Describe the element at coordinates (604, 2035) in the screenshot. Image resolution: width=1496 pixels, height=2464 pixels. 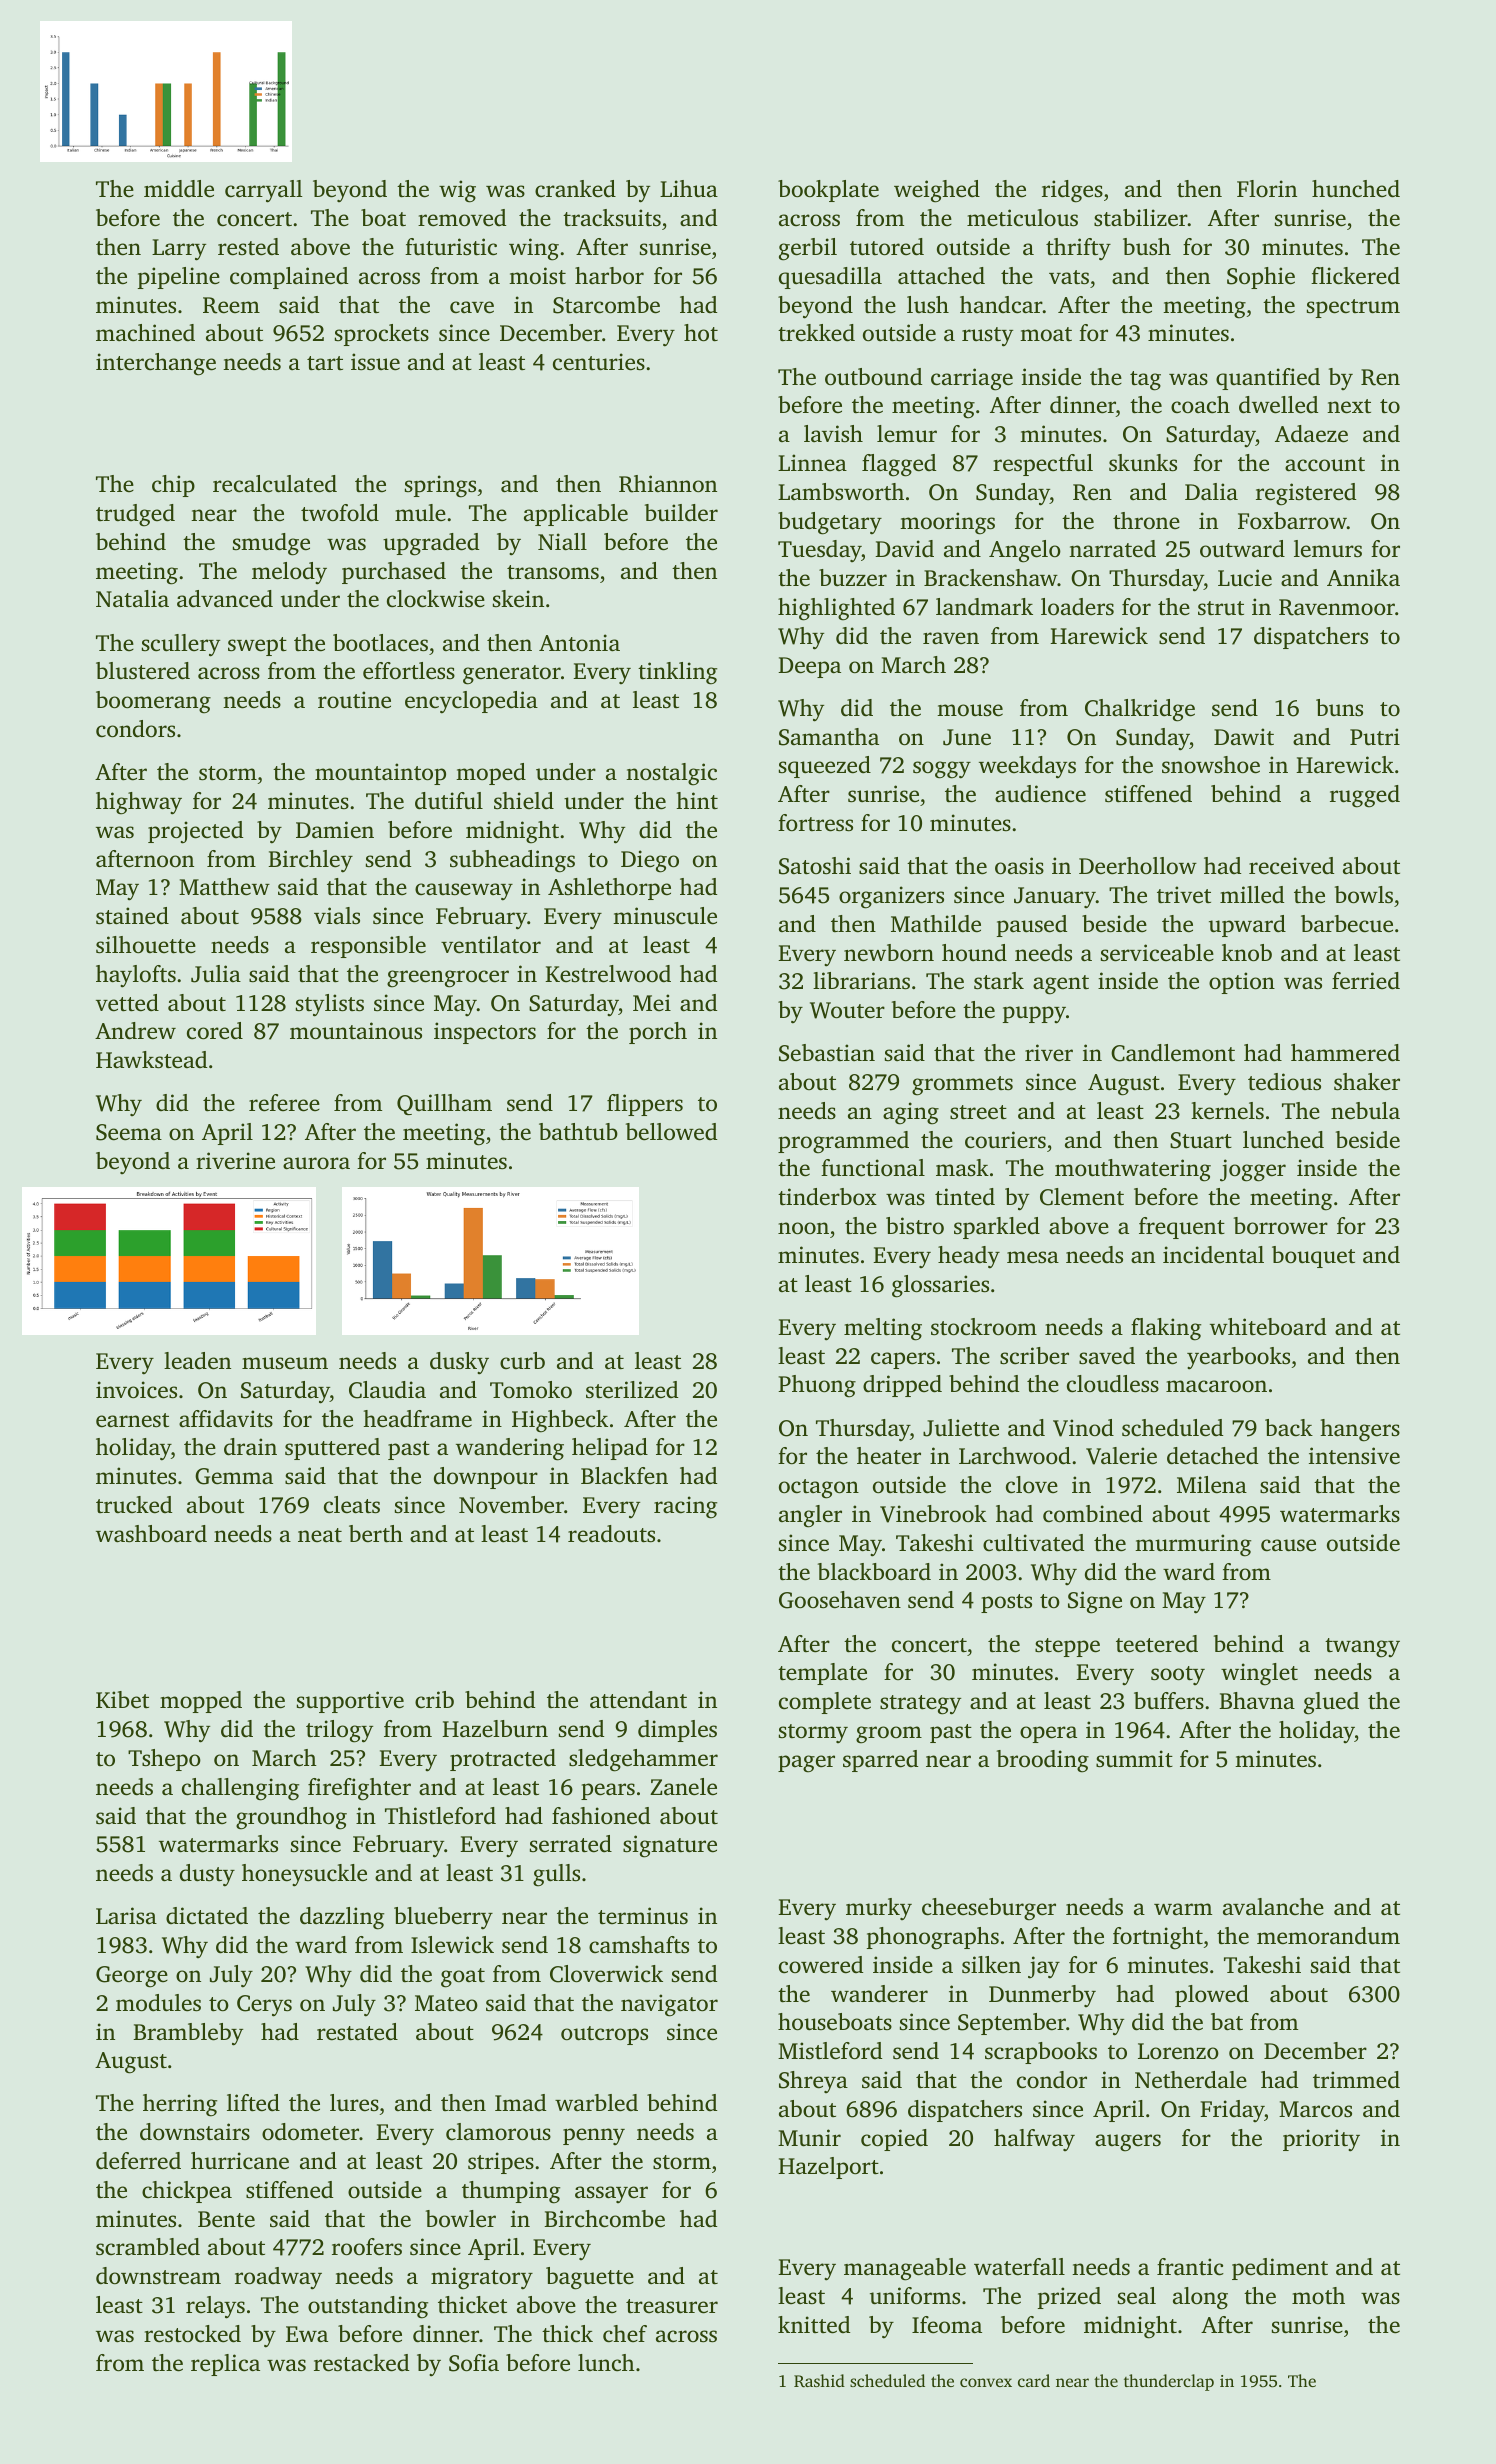
I see `outcrops` at that location.
